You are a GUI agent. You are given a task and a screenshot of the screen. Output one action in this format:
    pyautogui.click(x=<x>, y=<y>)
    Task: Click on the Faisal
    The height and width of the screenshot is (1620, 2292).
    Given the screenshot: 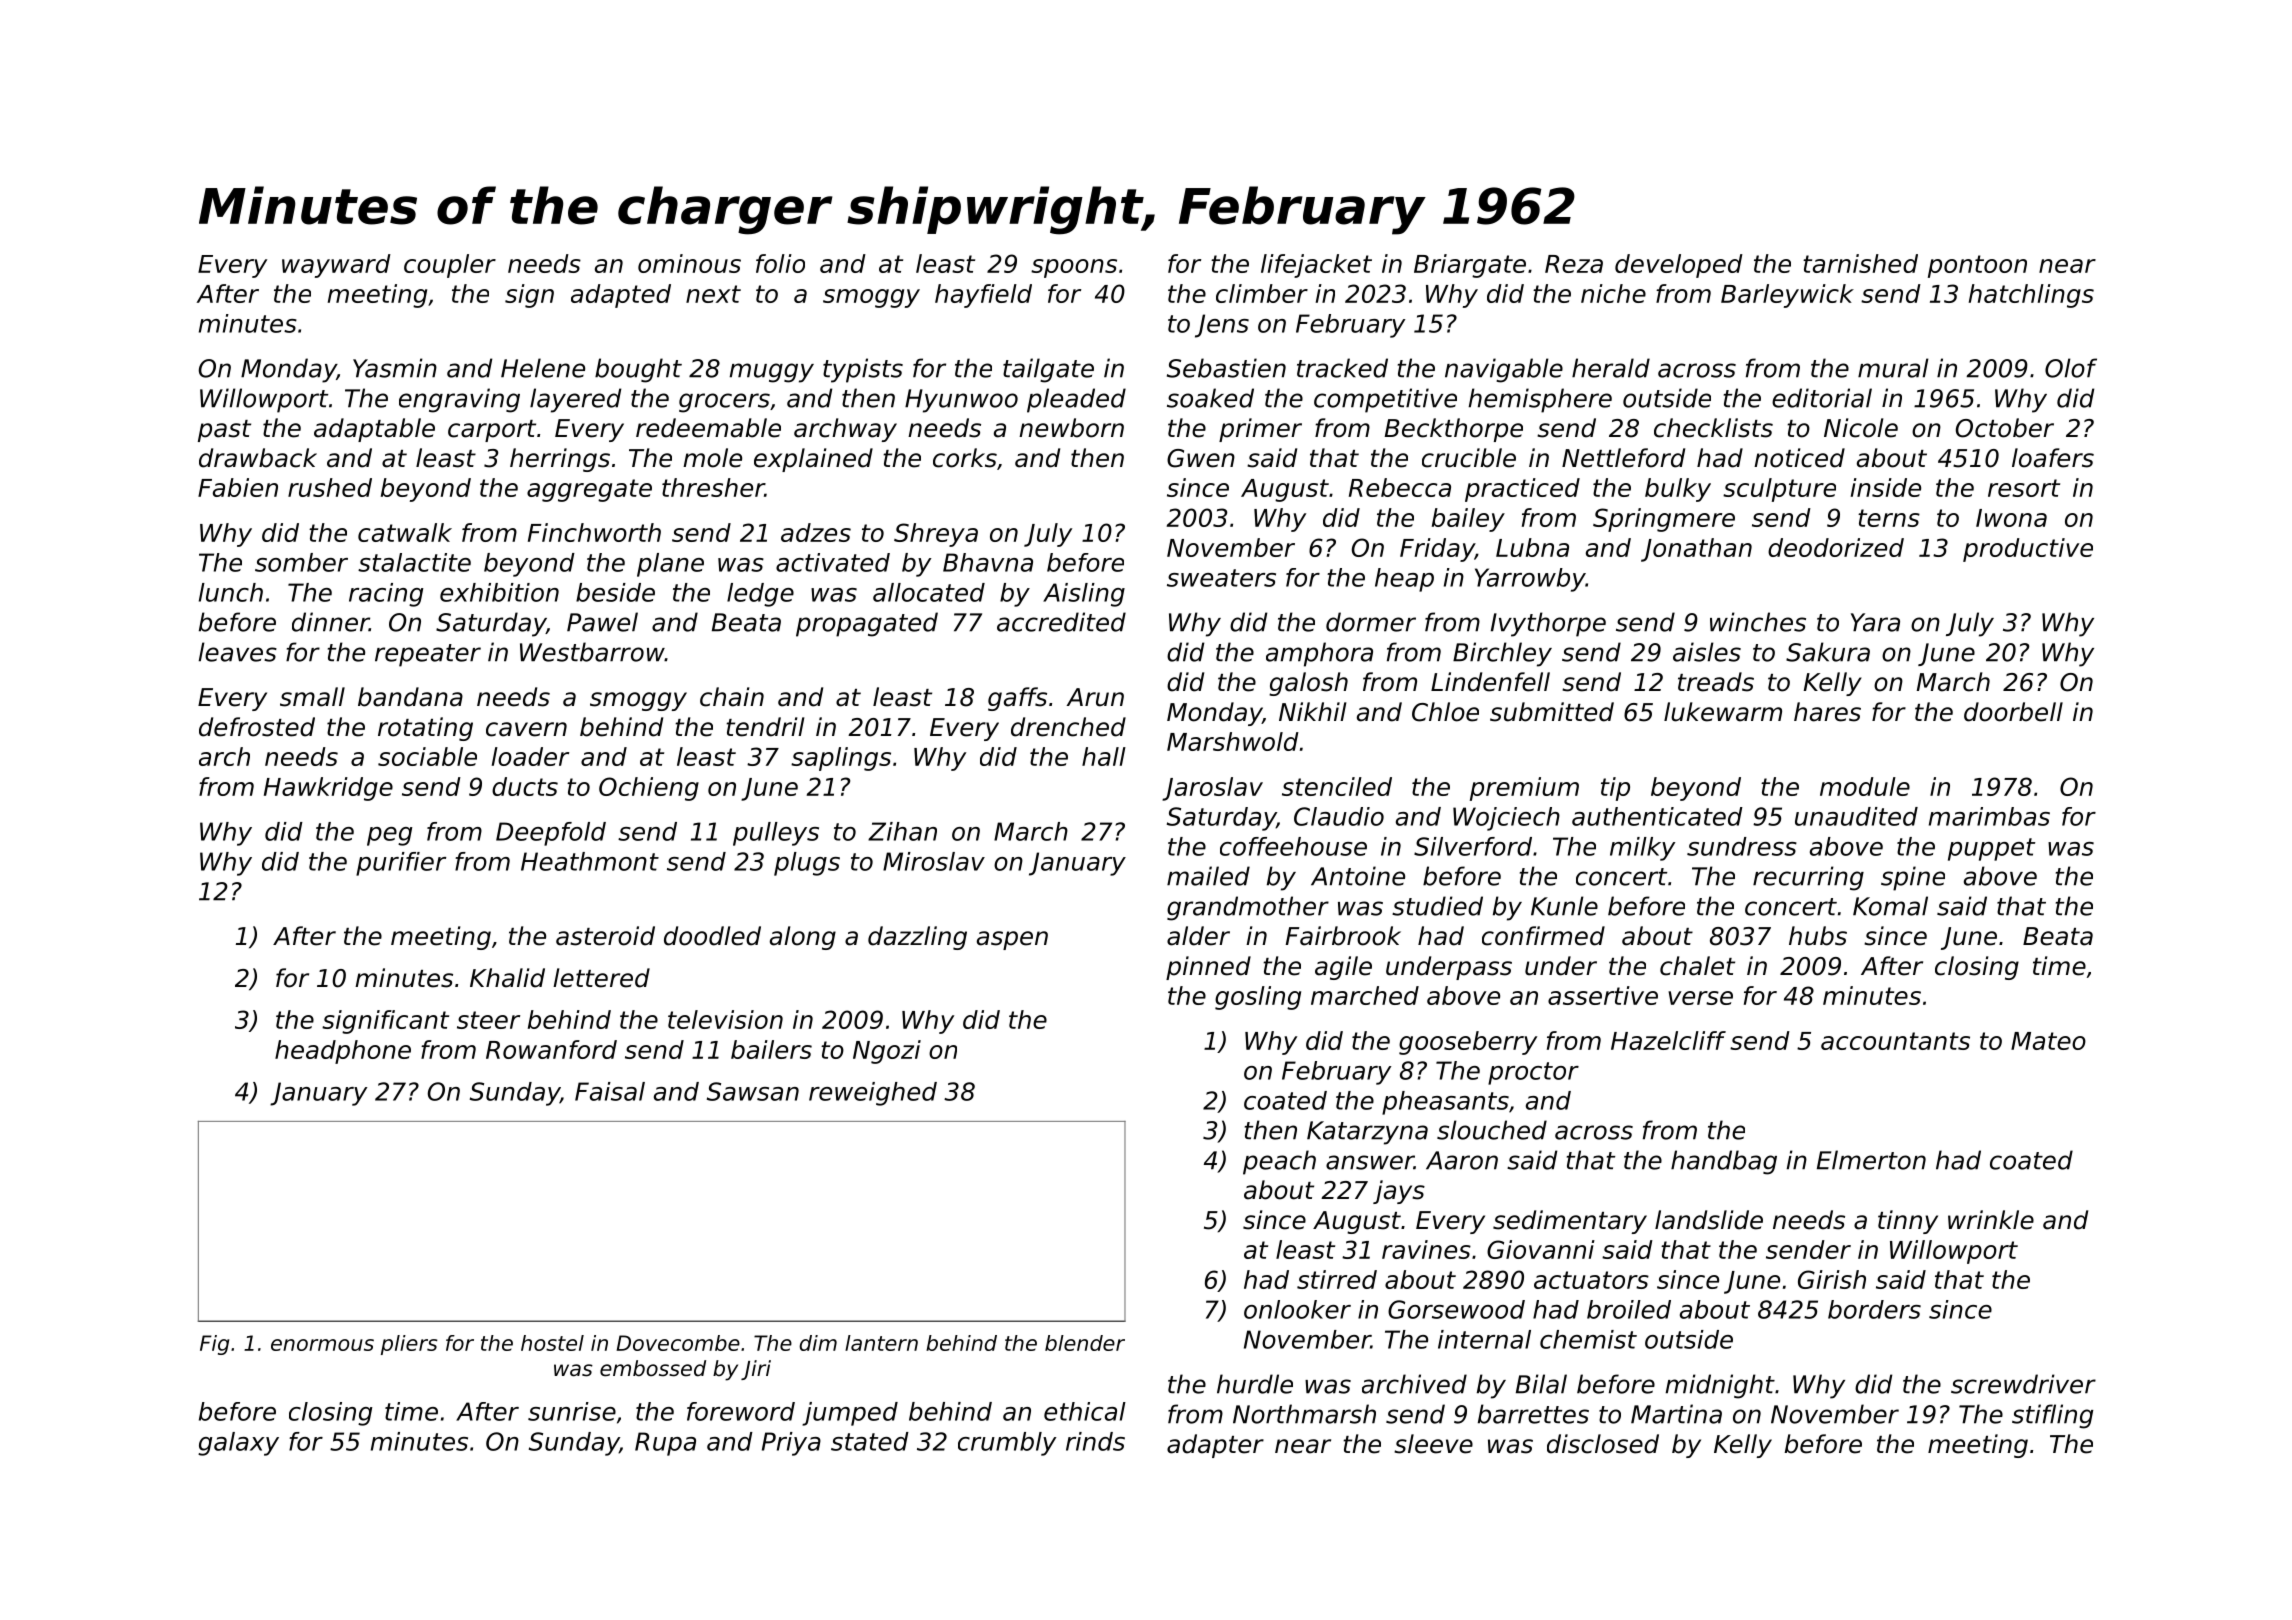 What is the action you would take?
    pyautogui.click(x=610, y=1091)
